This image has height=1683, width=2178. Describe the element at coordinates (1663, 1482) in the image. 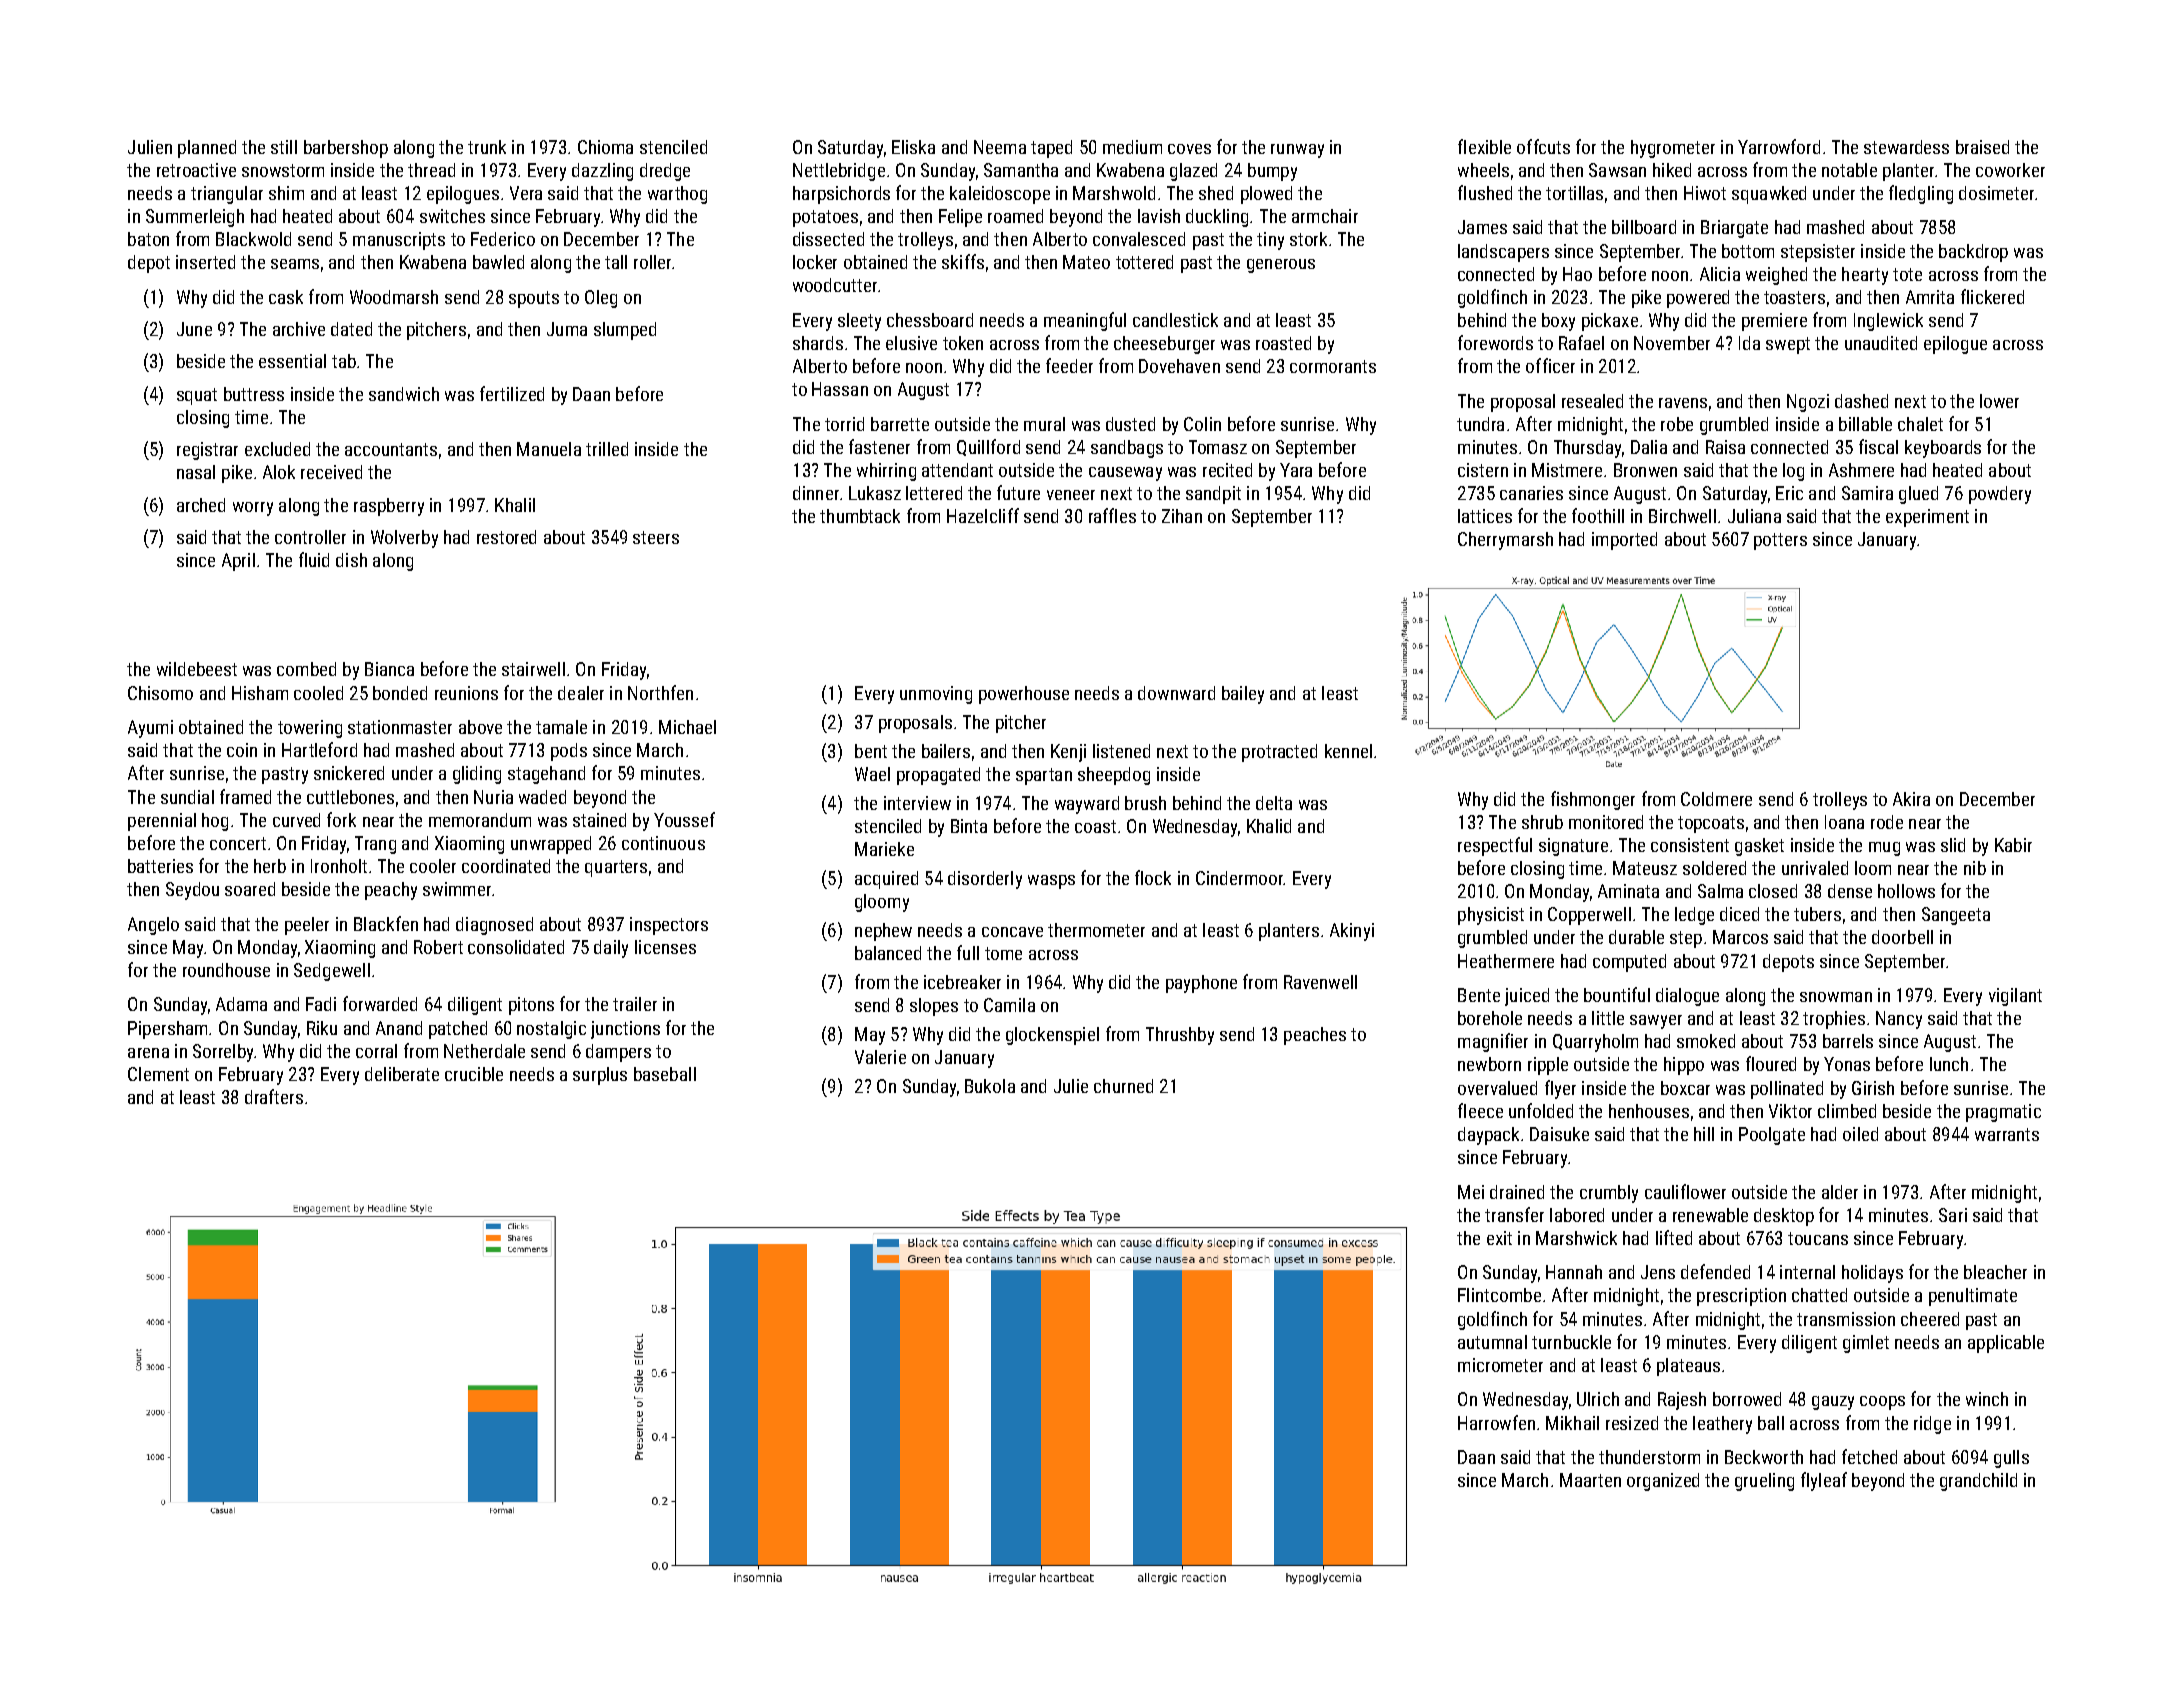

I see `organized` at that location.
